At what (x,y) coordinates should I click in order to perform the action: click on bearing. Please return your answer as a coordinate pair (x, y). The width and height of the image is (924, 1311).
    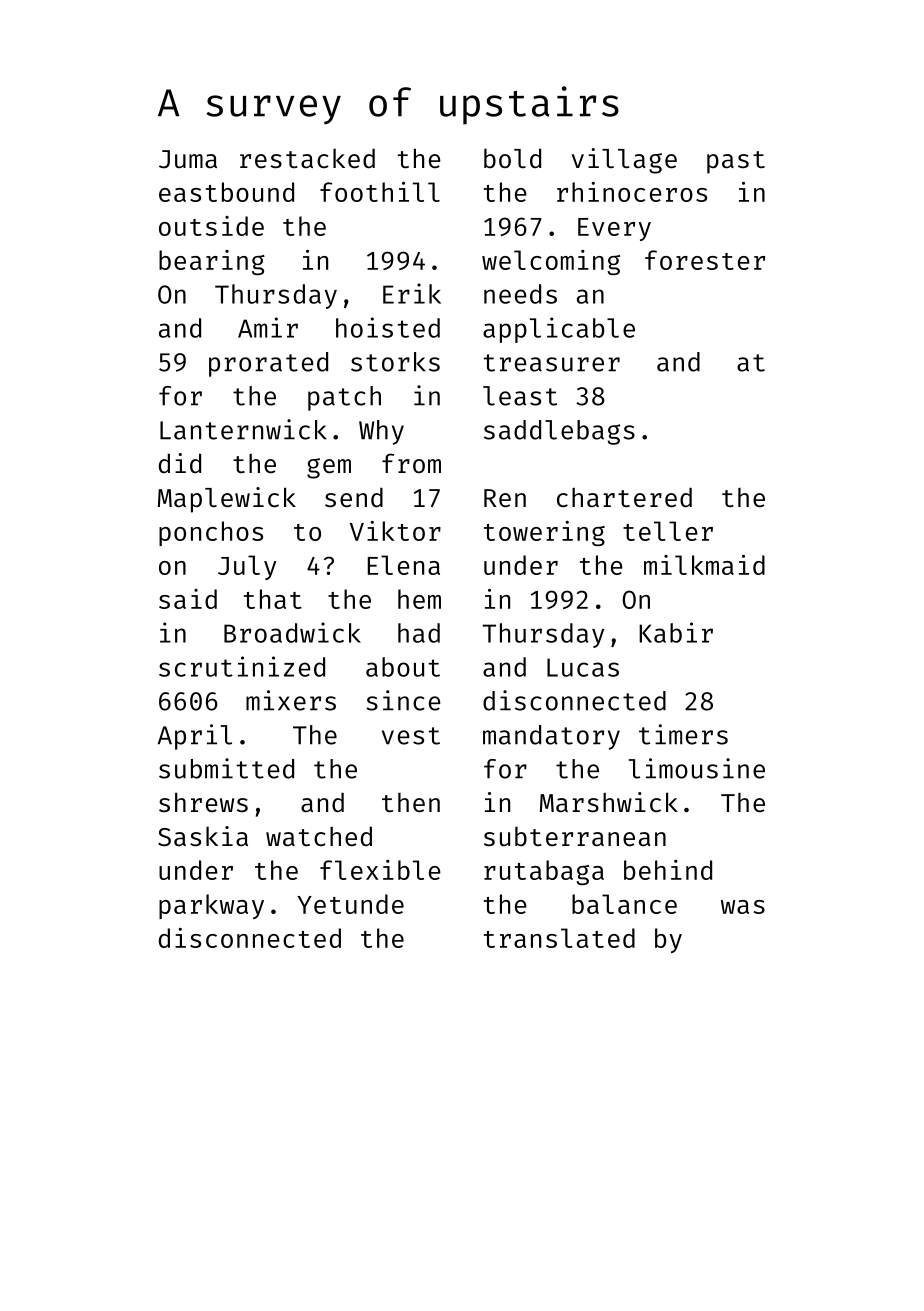
    Looking at the image, I should click on (212, 262).
